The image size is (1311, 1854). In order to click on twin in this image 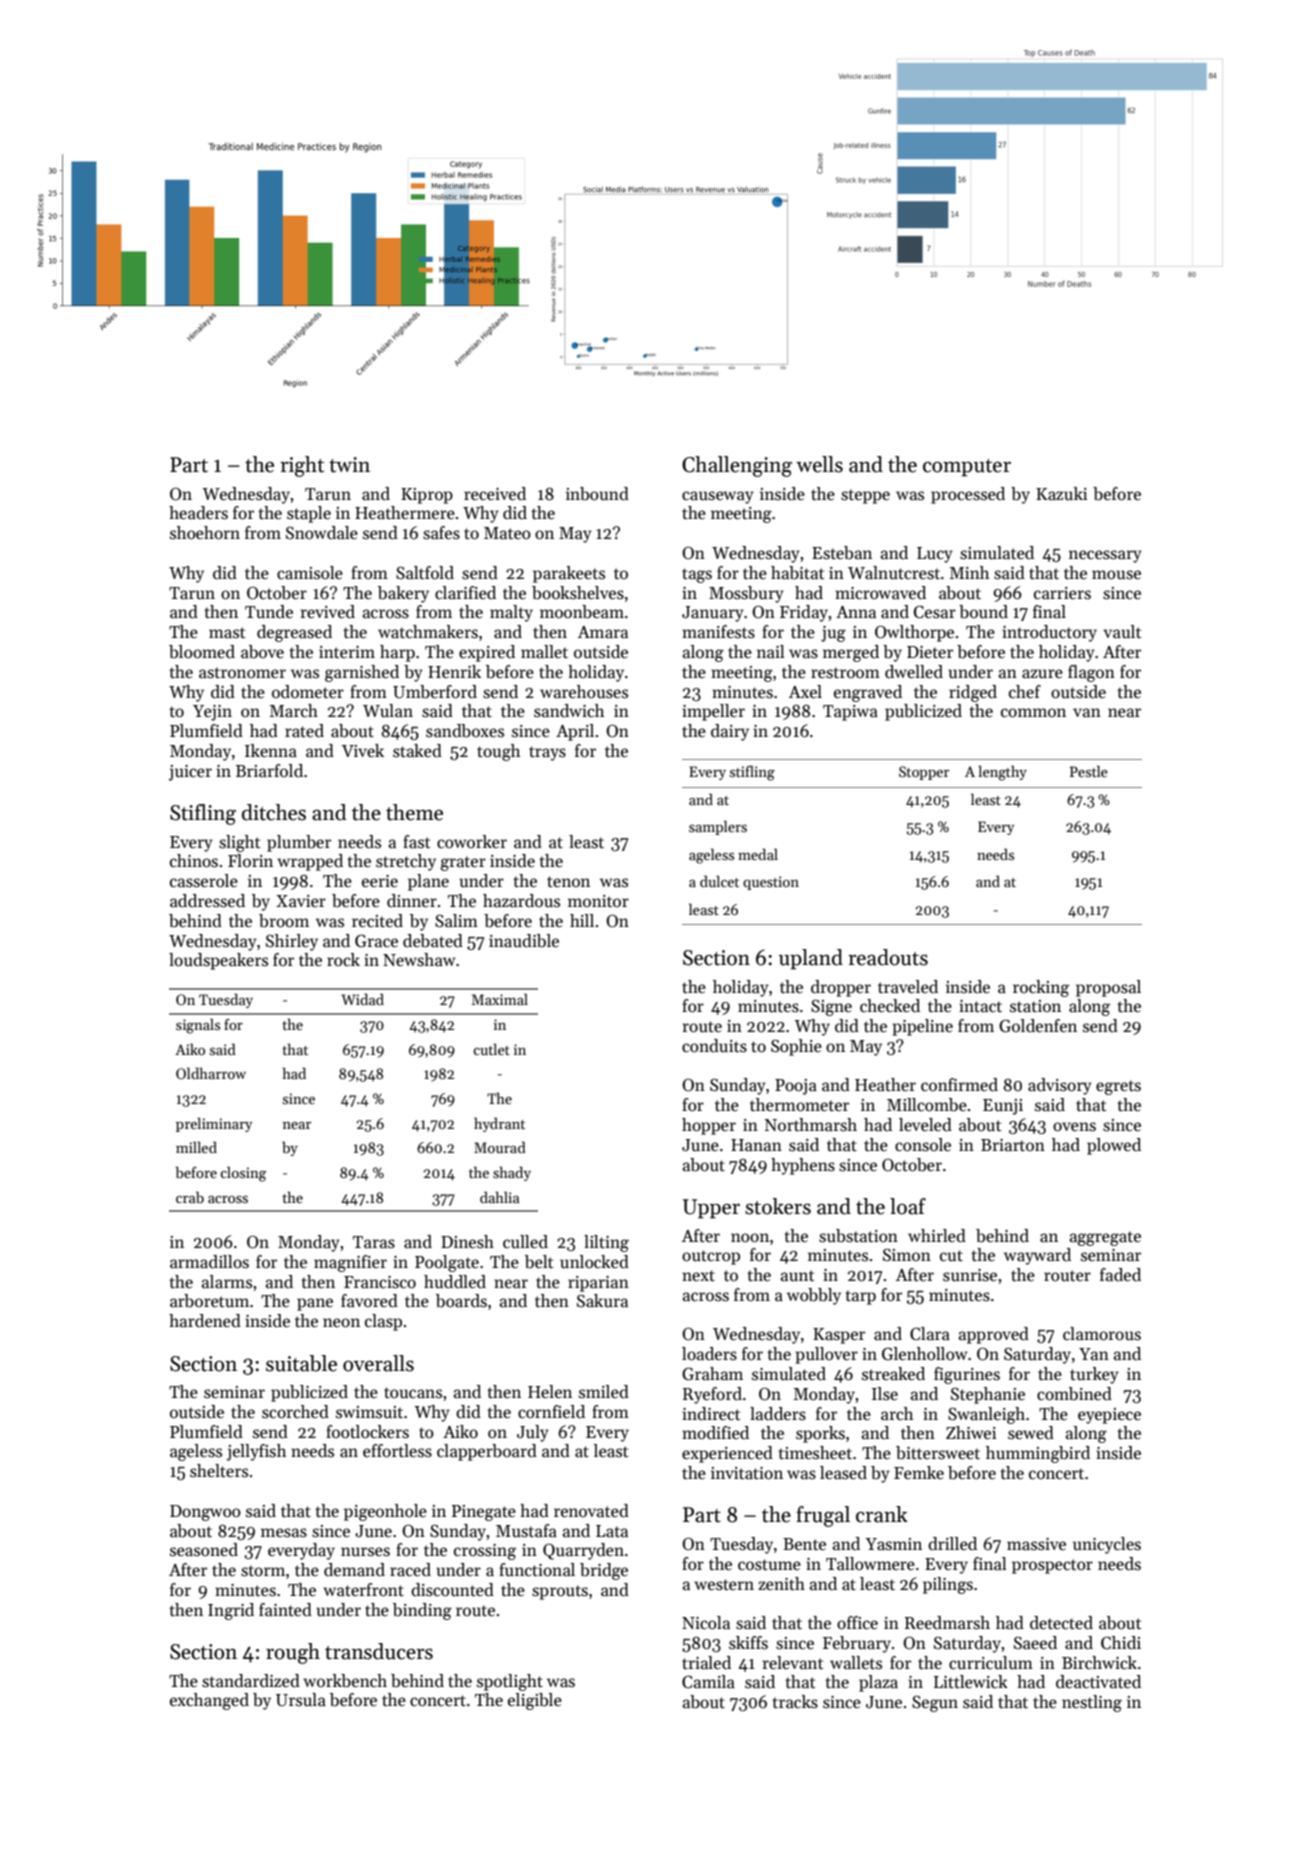, I will do `click(349, 465)`.
